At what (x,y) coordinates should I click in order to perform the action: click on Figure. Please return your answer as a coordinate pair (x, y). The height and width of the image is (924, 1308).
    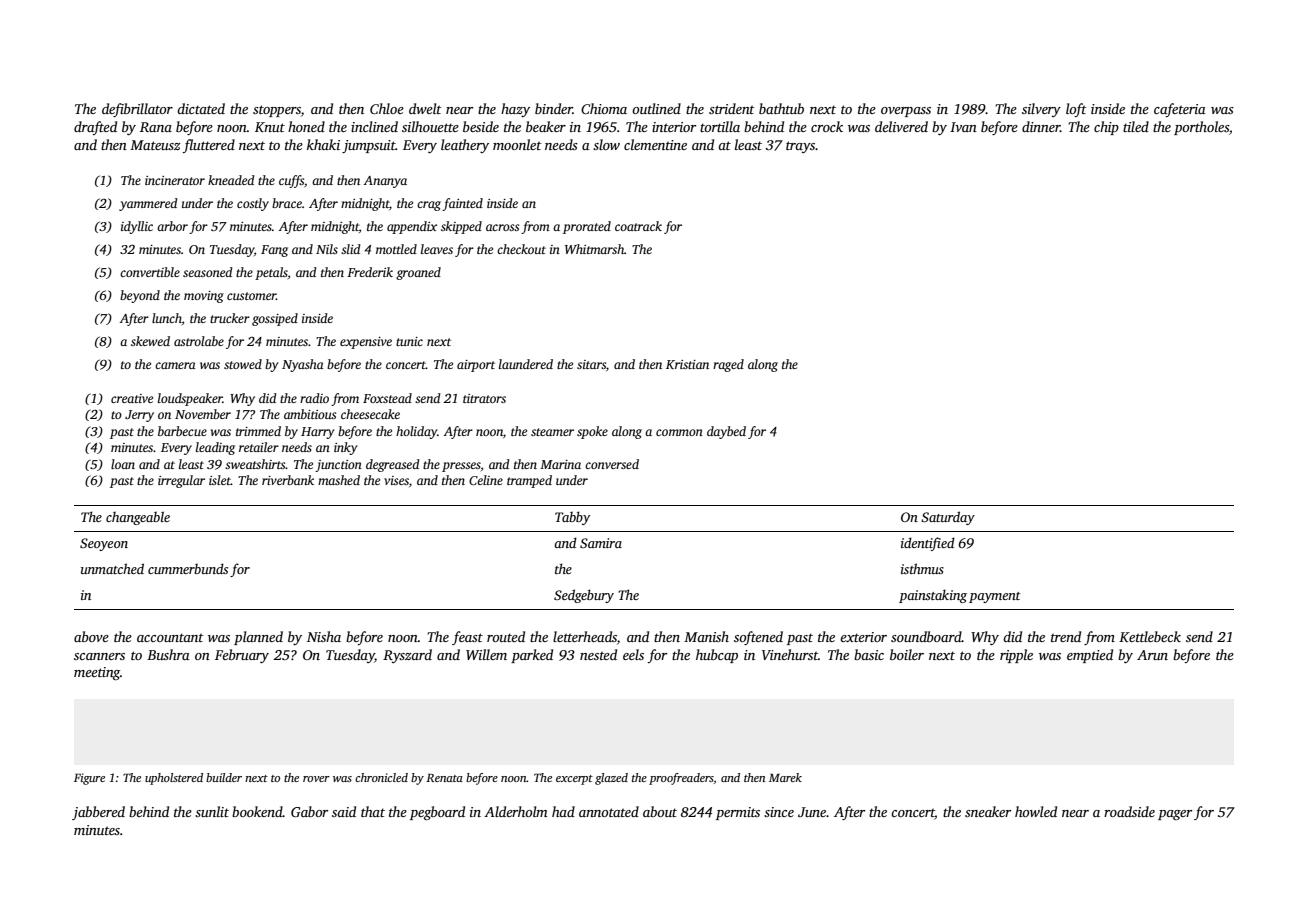
    Looking at the image, I should click on (89, 779).
